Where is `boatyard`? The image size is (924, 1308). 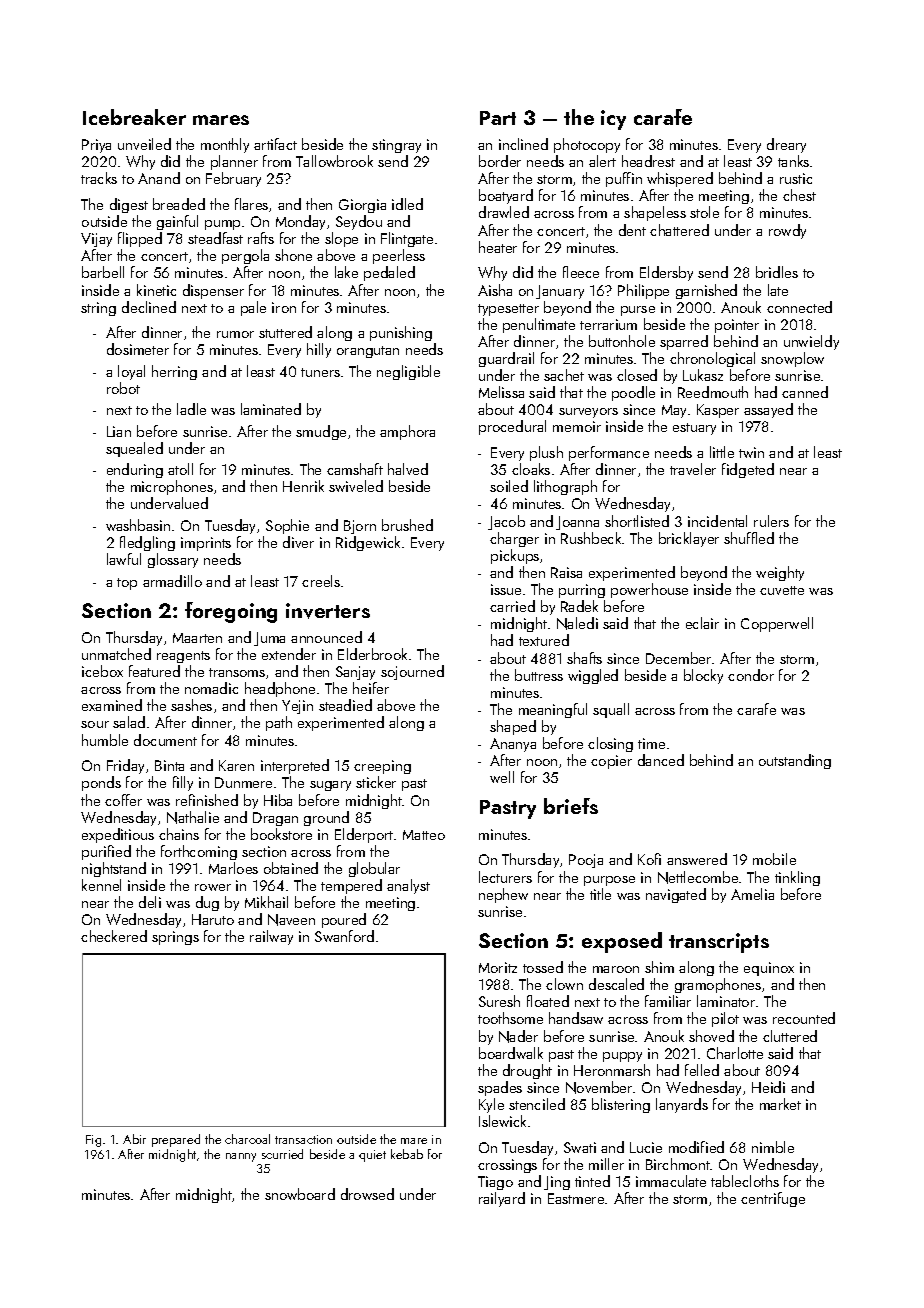
boatyard is located at coordinates (506, 196).
